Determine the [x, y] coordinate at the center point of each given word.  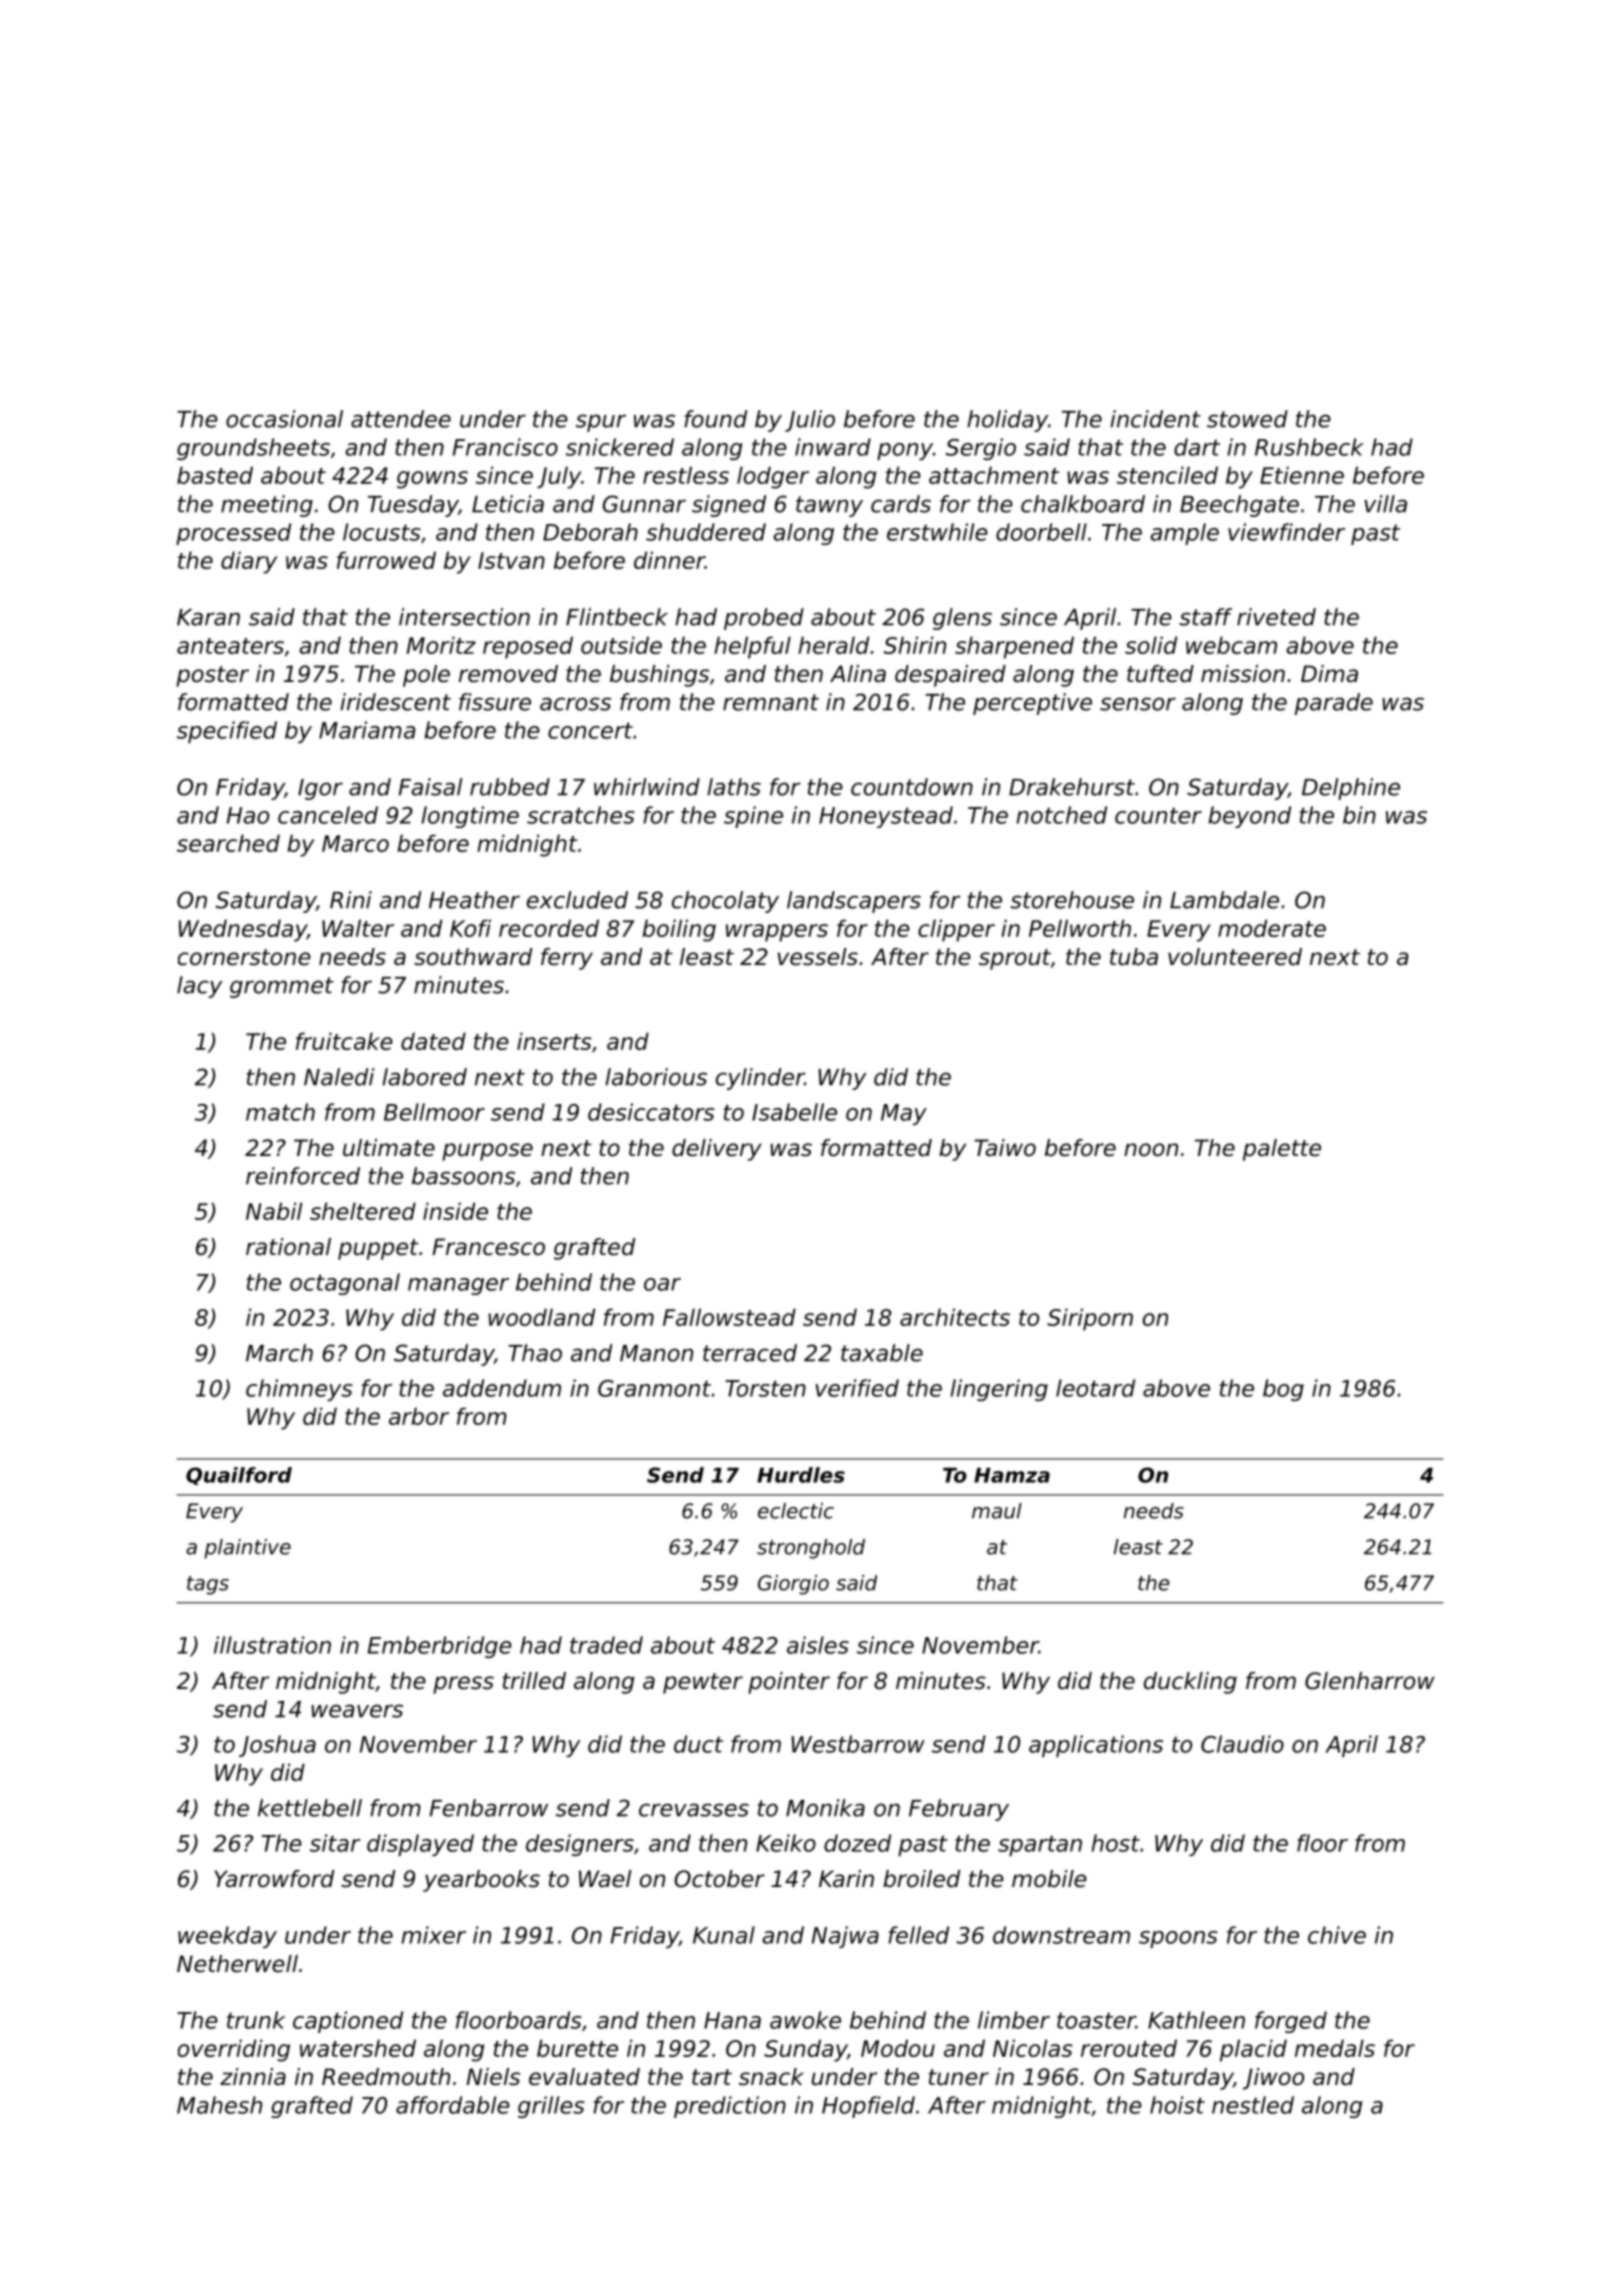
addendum [502, 1388]
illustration [272, 1645]
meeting [267, 506]
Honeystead [886, 817]
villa [1385, 504]
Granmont [654, 1388]
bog [1283, 1390]
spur [601, 423]
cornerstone [244, 957]
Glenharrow [1370, 1681]
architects [955, 1317]
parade [1334, 704]
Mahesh [219, 2105]
